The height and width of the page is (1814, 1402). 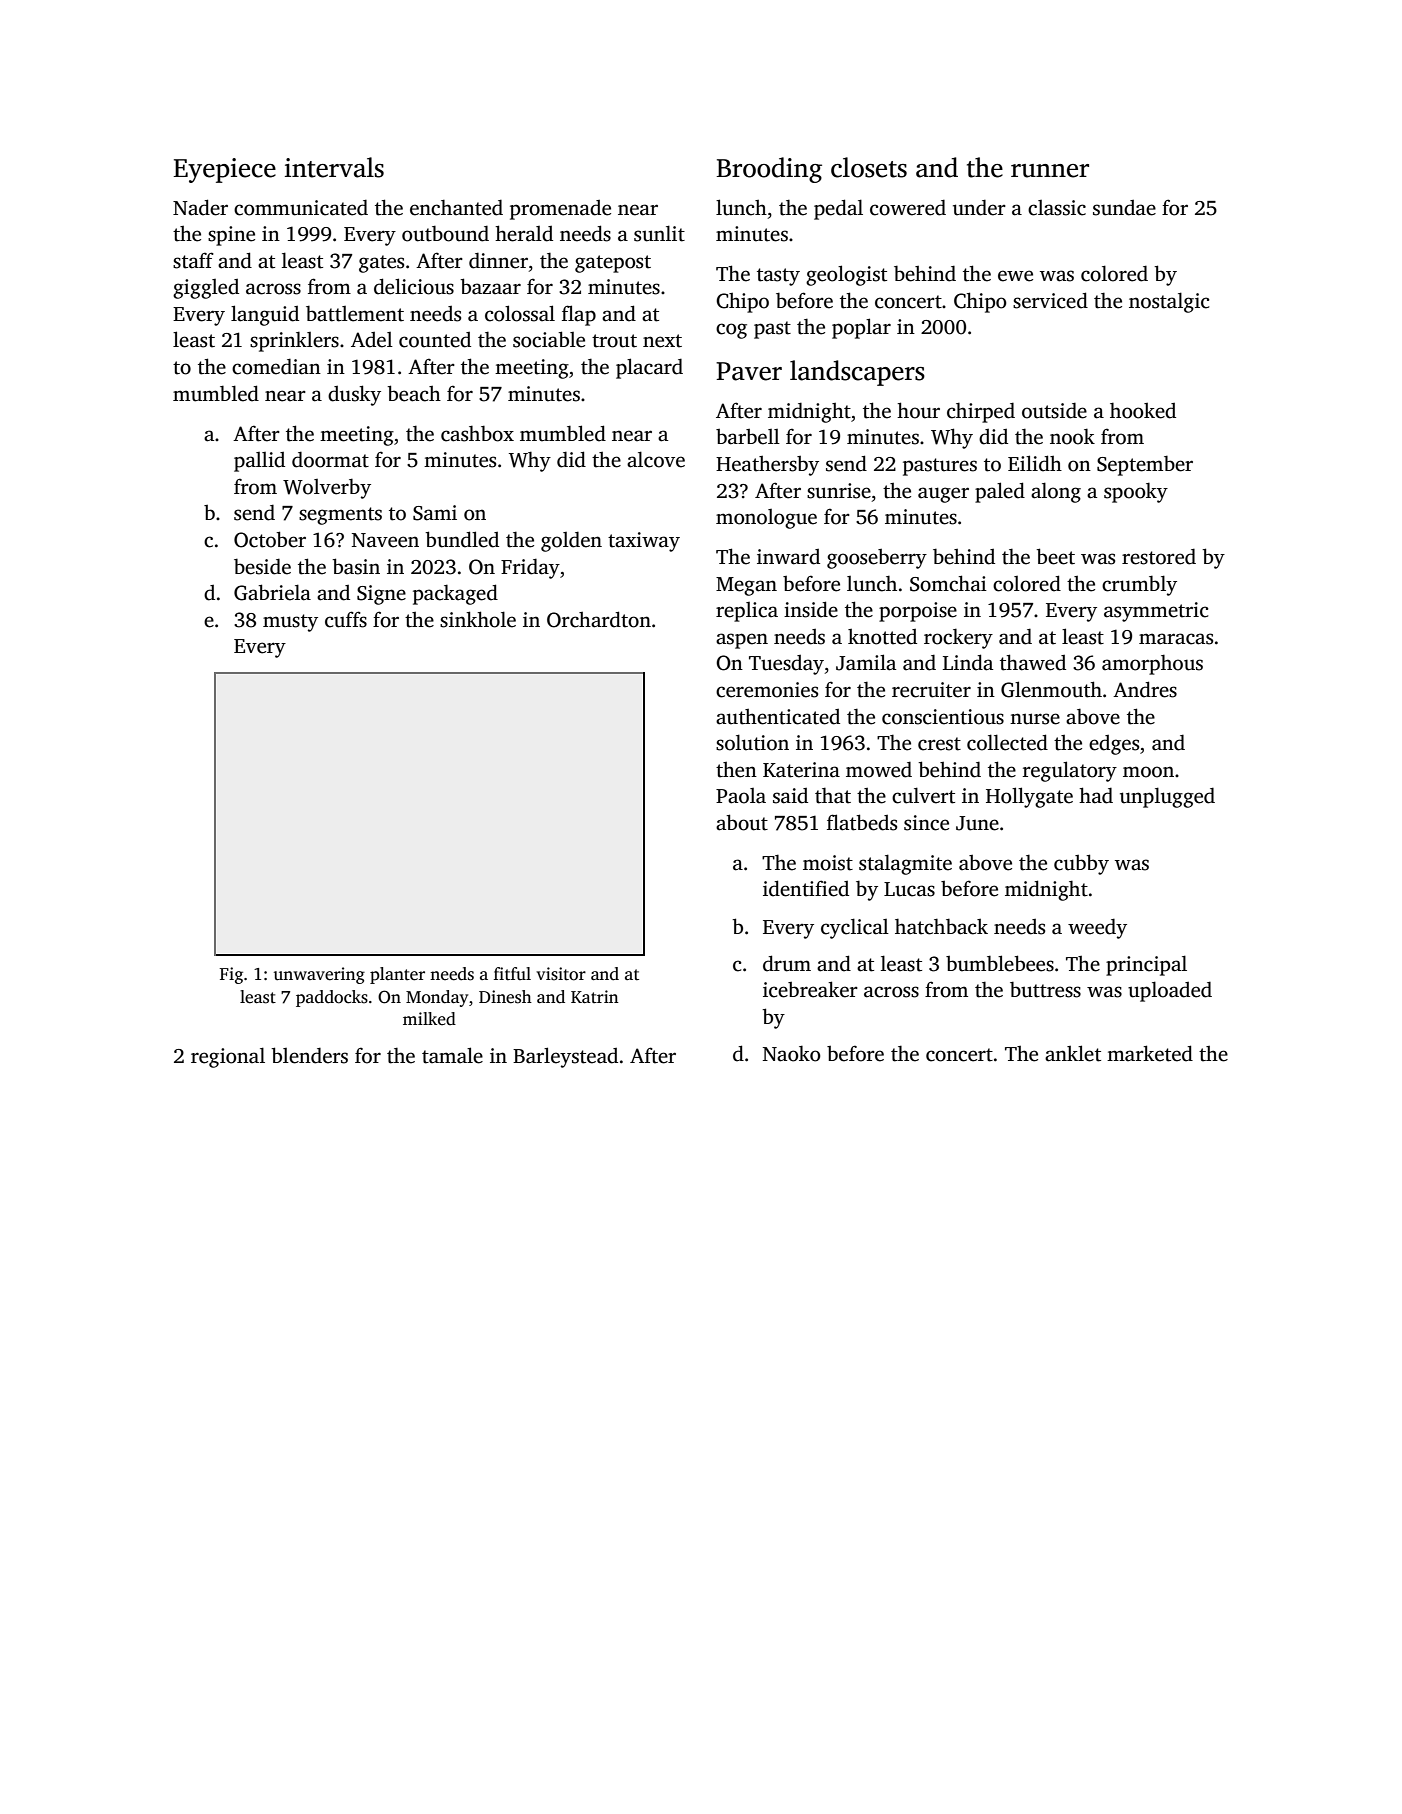 What do you see at coordinates (1081, 864) in the page?
I see `cubby` at bounding box center [1081, 864].
